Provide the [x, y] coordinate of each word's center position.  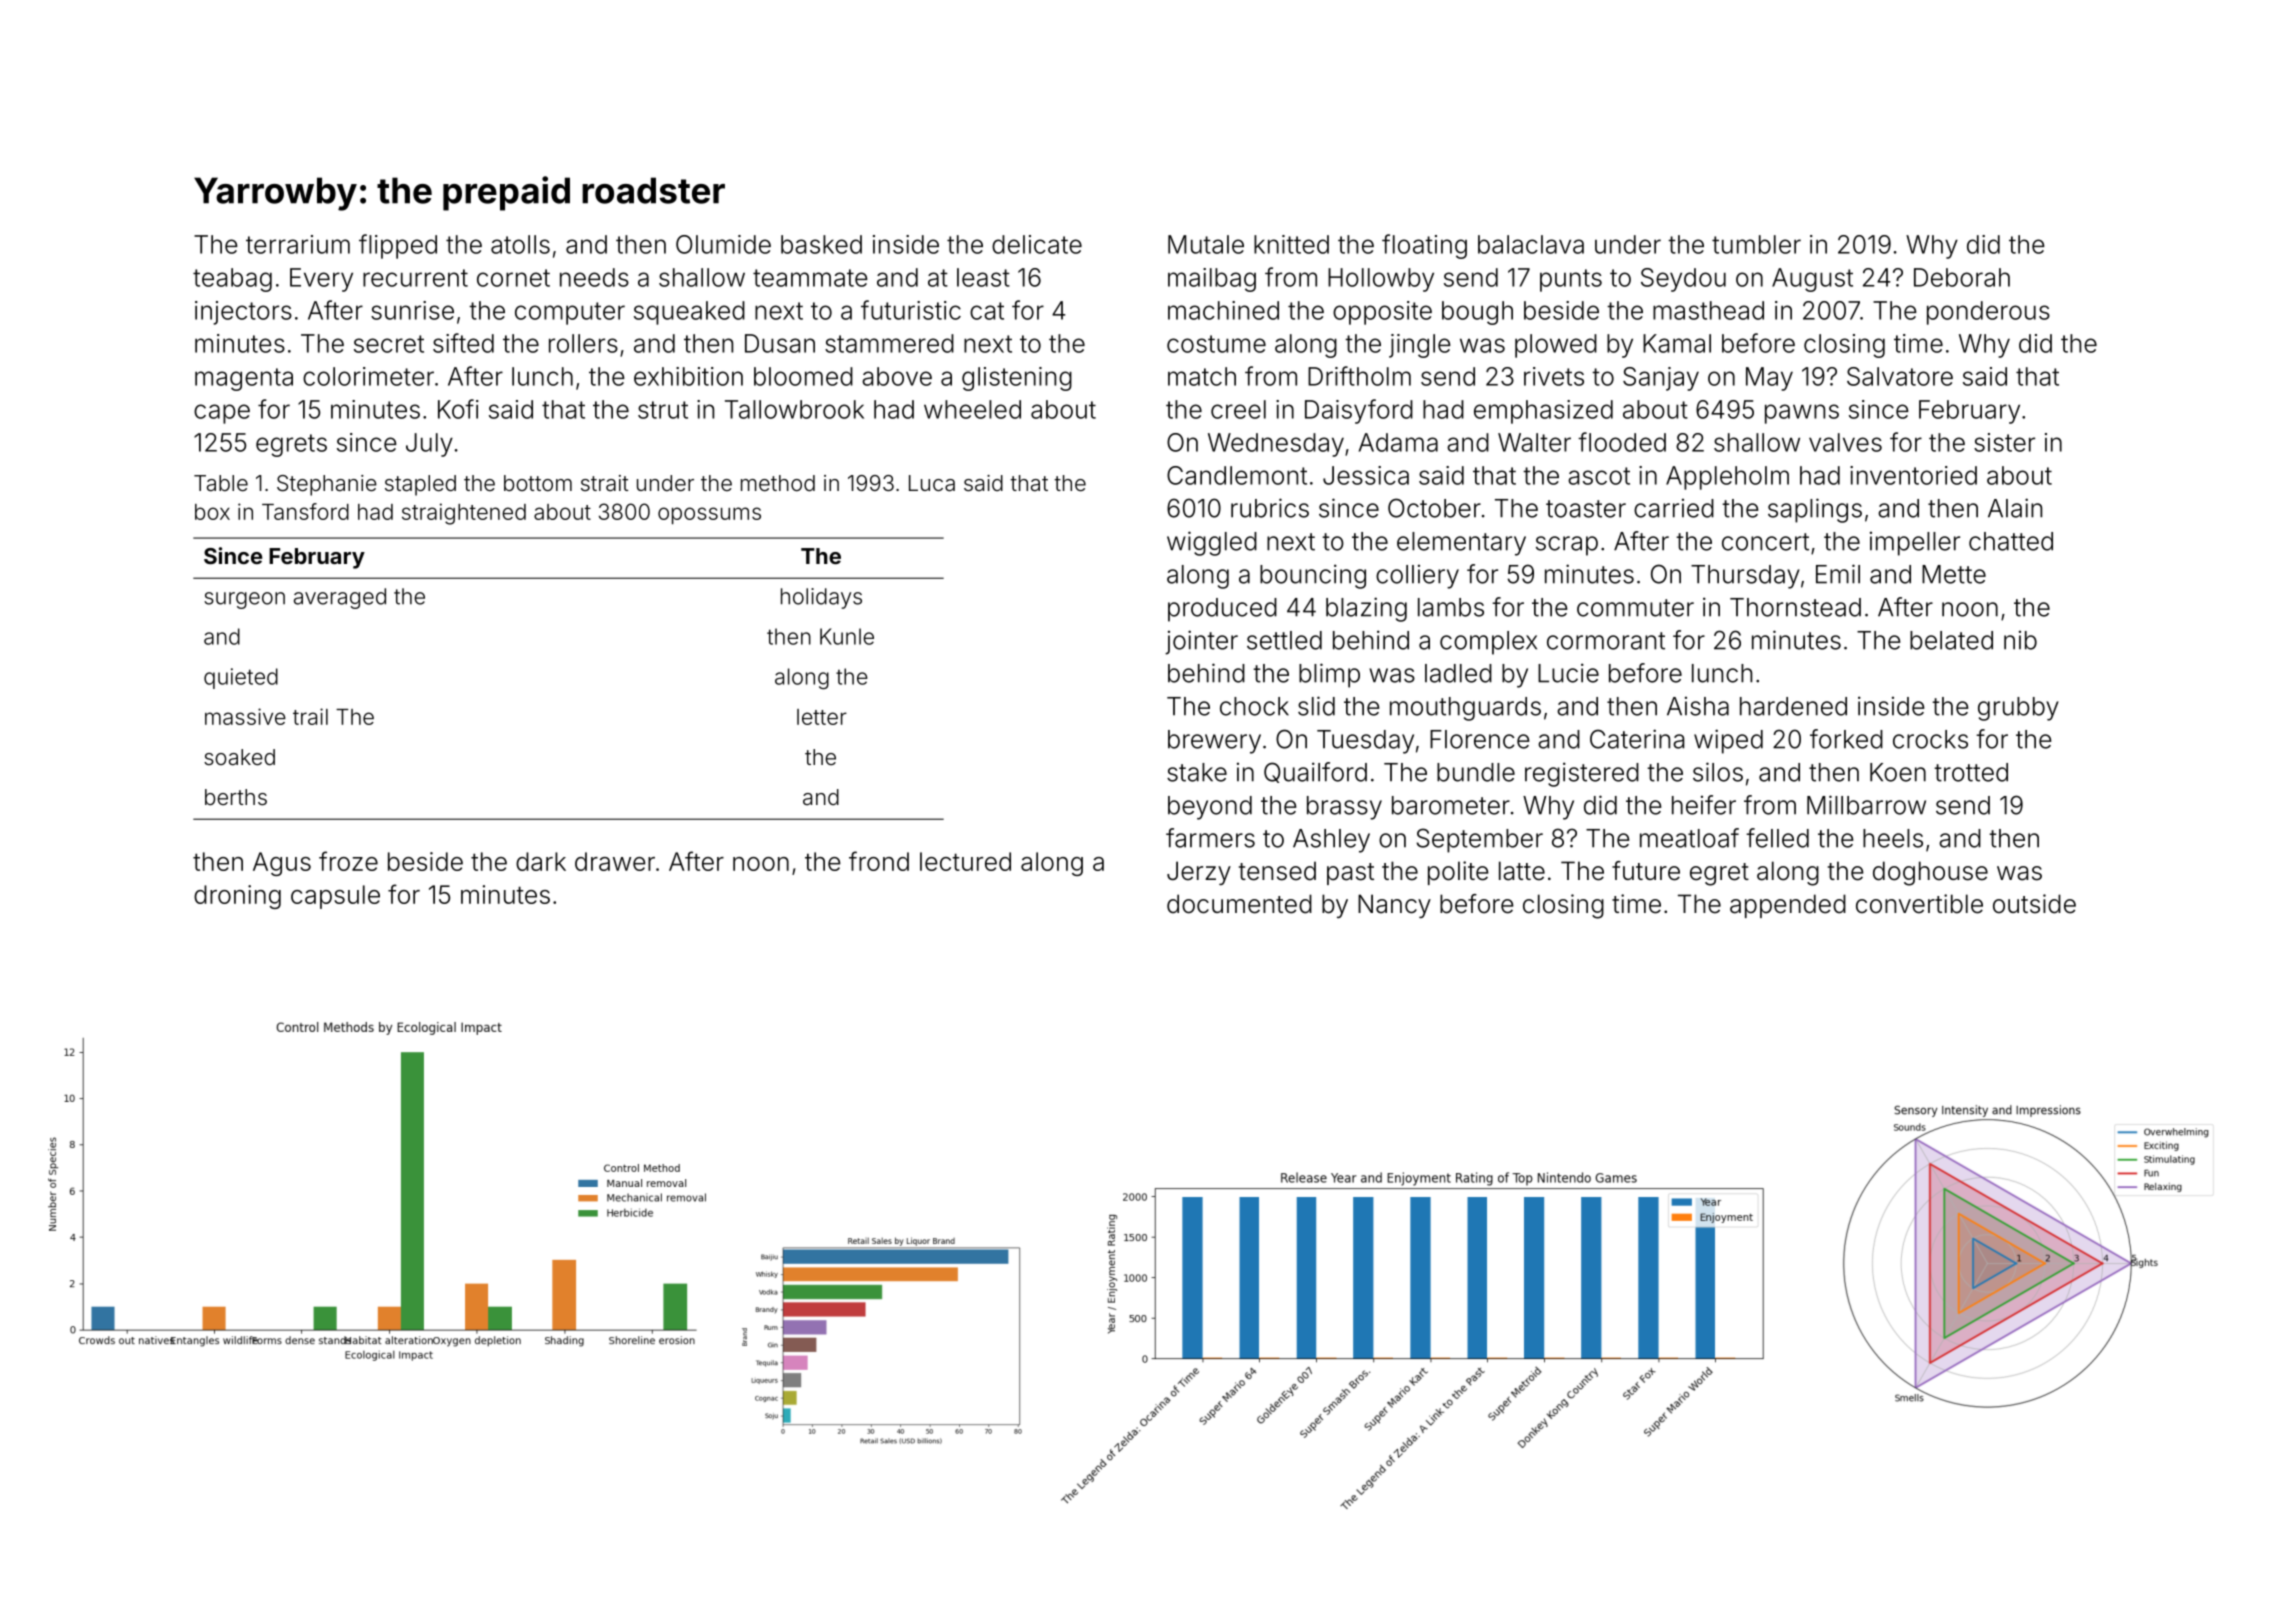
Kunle [847, 636]
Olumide [723, 244]
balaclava [1531, 244]
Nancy [1394, 906]
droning [237, 897]
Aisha [1698, 706]
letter [822, 717]
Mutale [1206, 244]
